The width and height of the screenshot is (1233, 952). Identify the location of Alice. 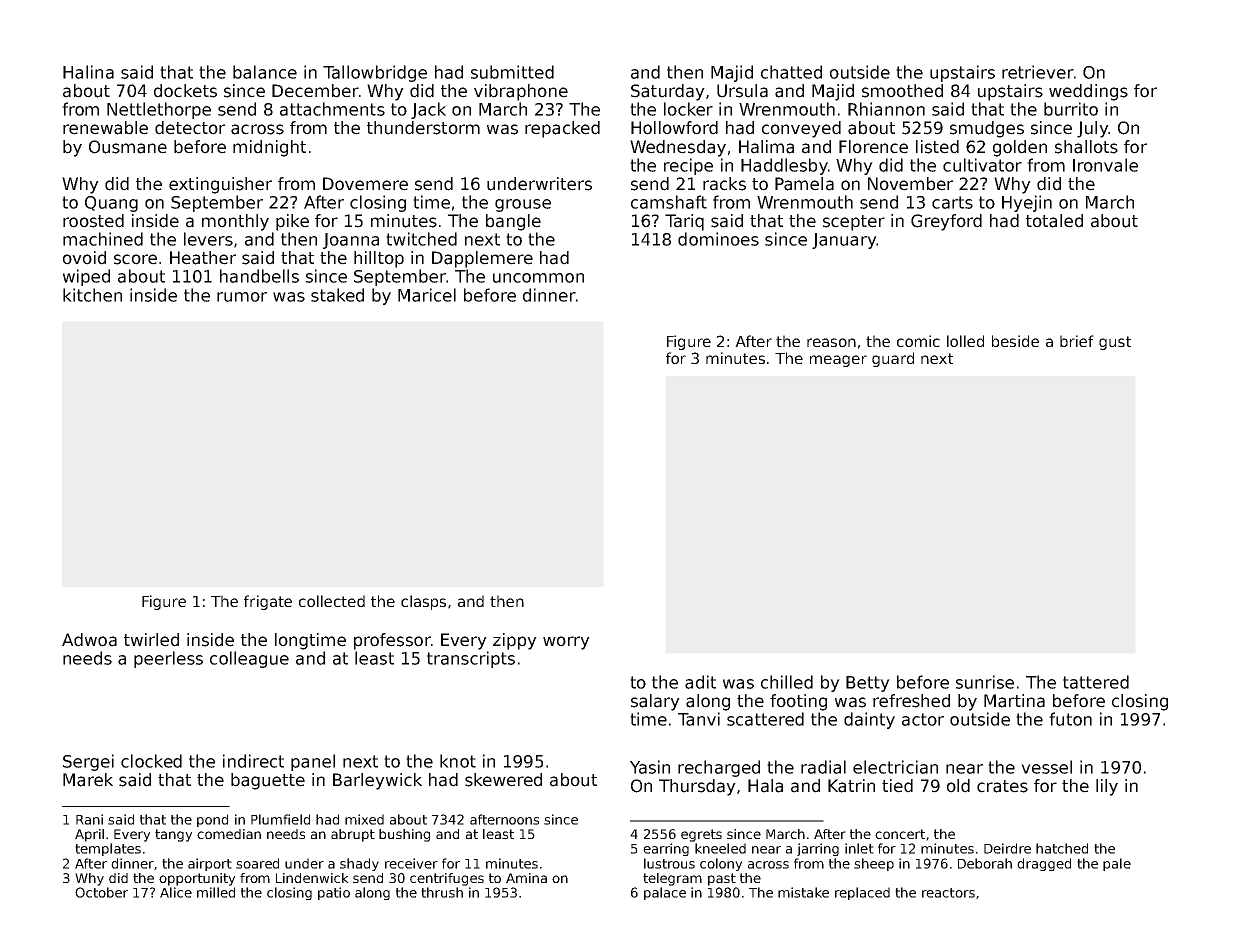
(176, 892).
